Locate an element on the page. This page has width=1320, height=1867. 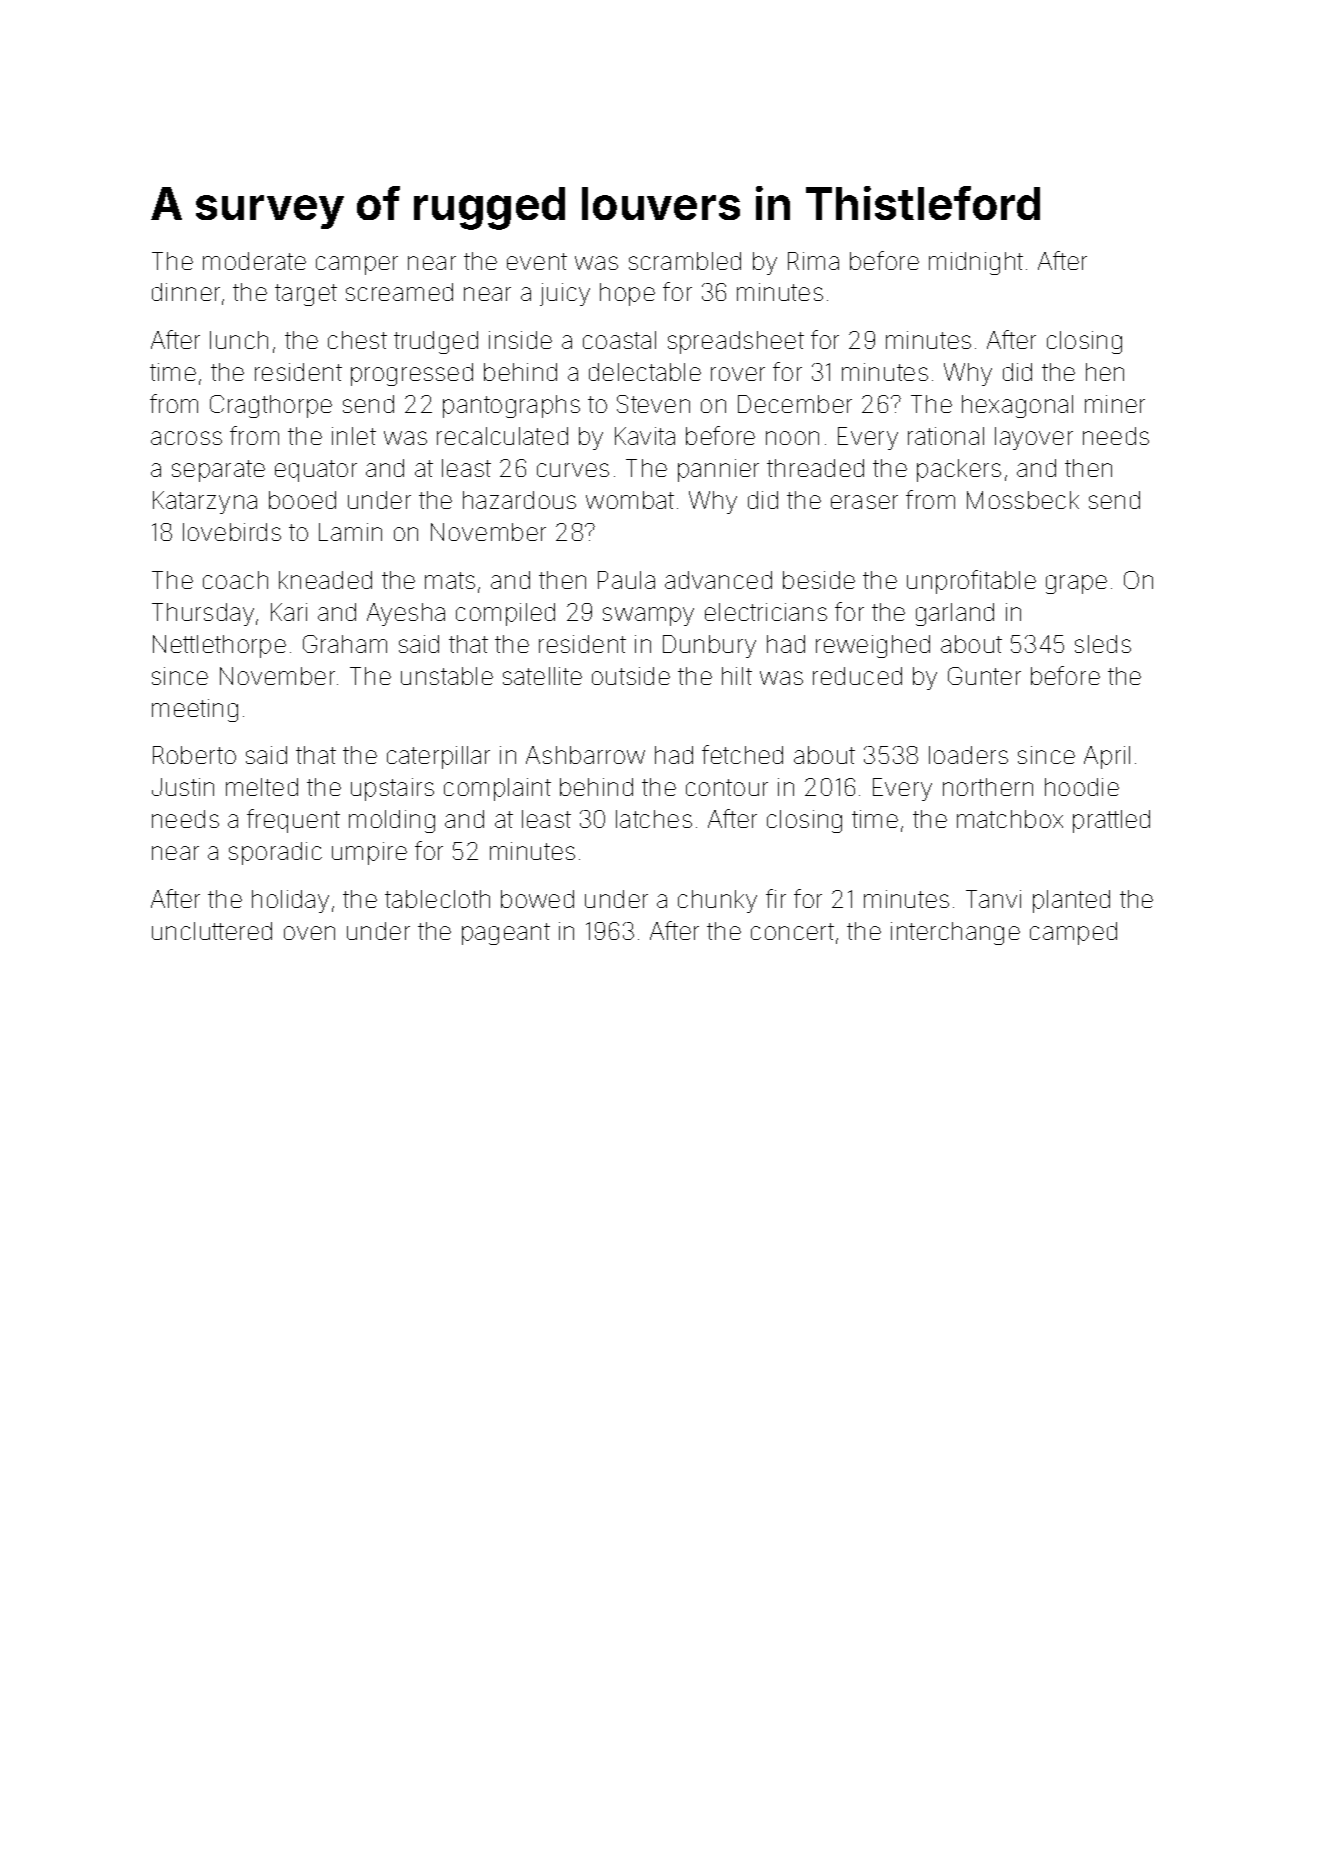
rover is located at coordinates (738, 374).
